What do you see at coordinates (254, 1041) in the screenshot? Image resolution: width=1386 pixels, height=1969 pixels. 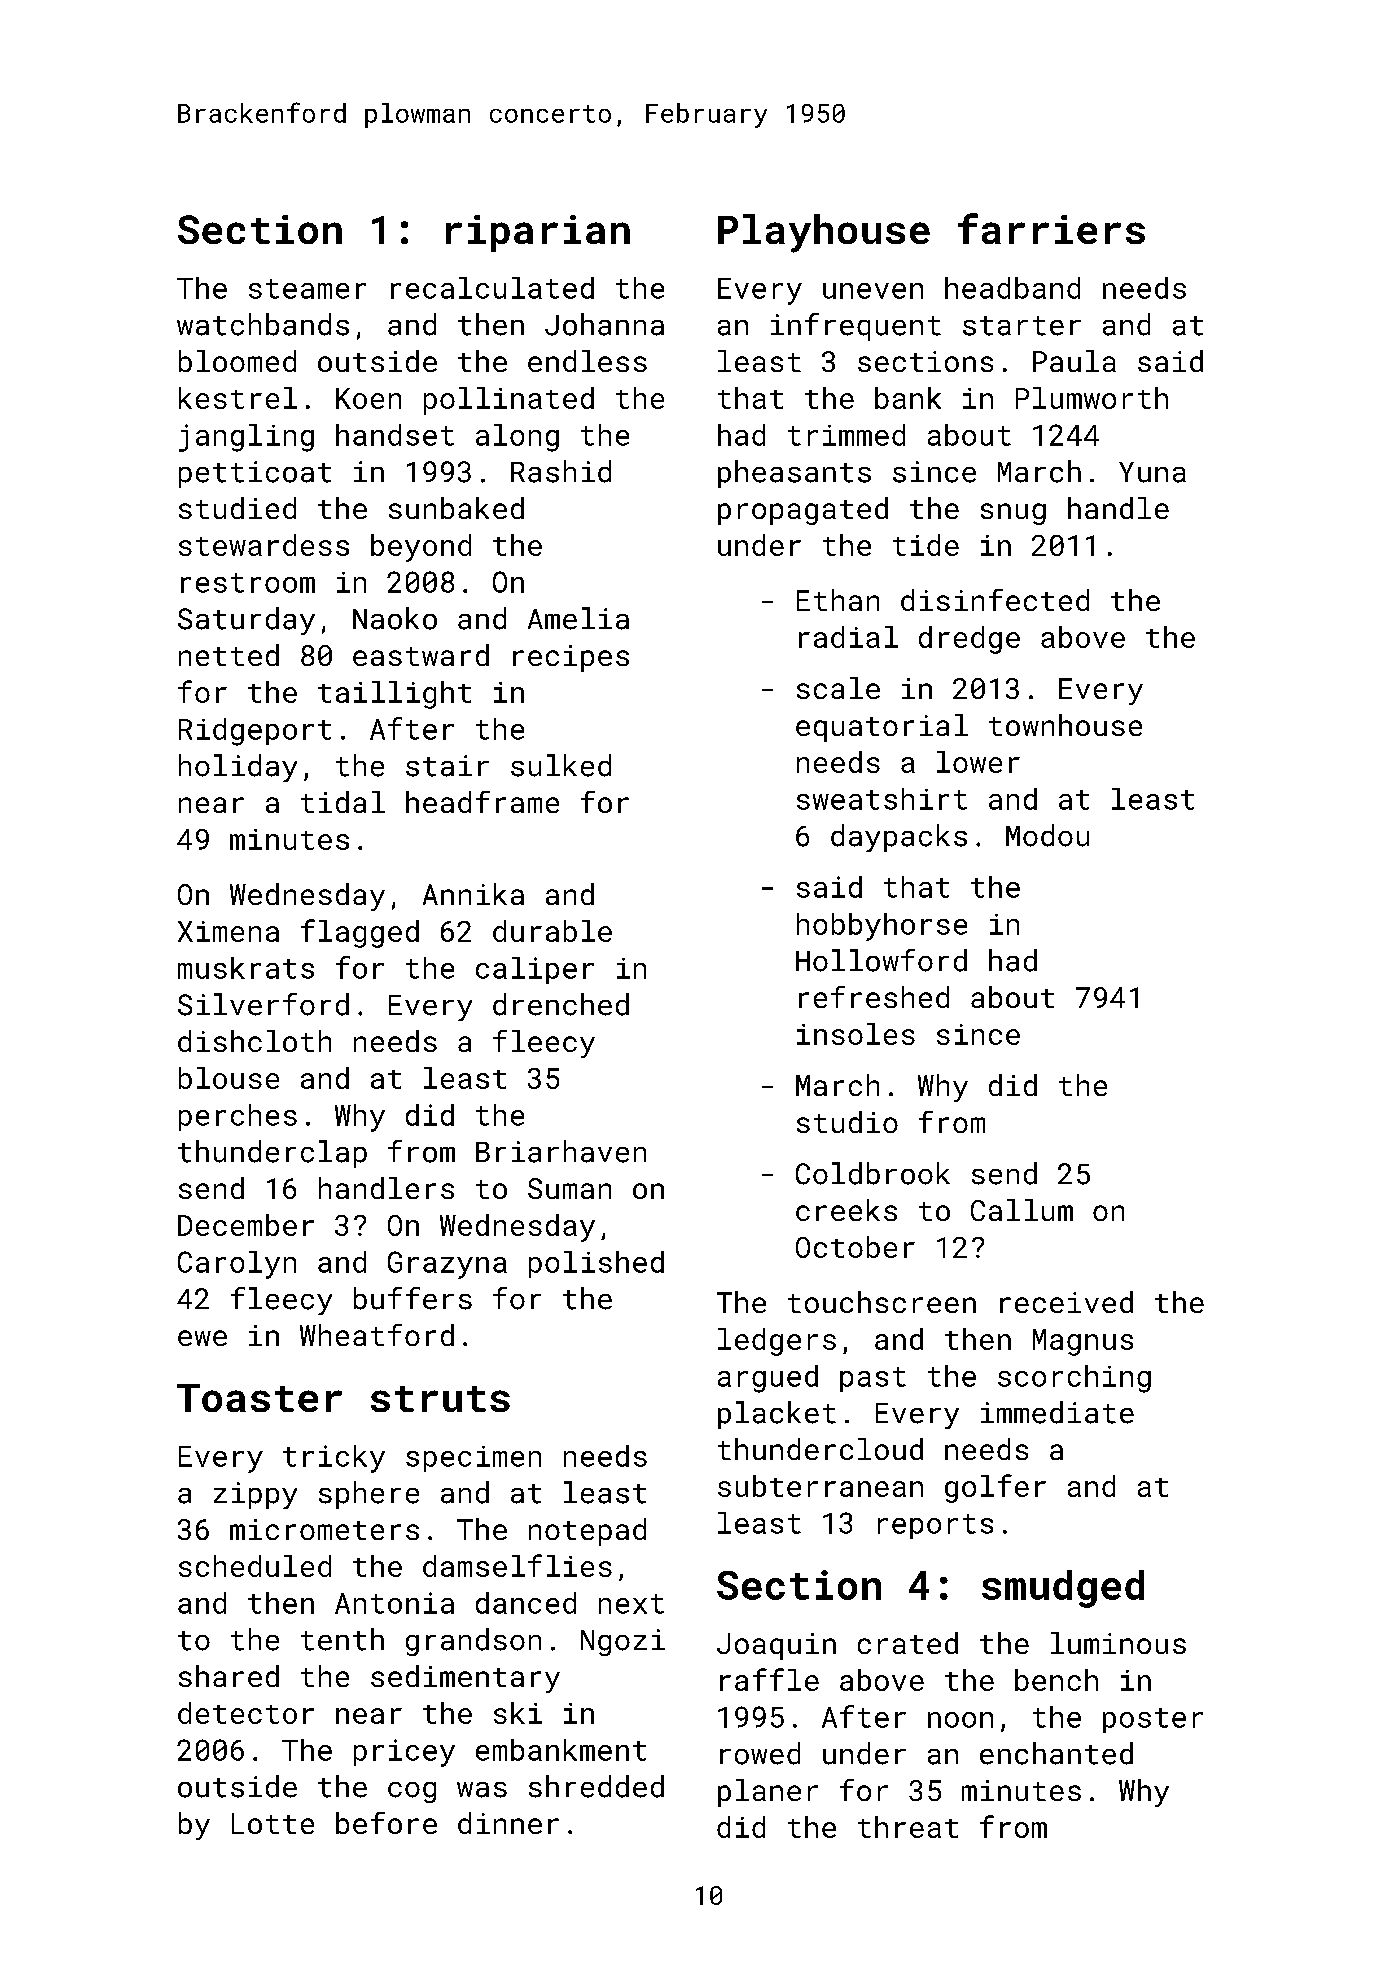 I see `dishcloth` at bounding box center [254, 1041].
